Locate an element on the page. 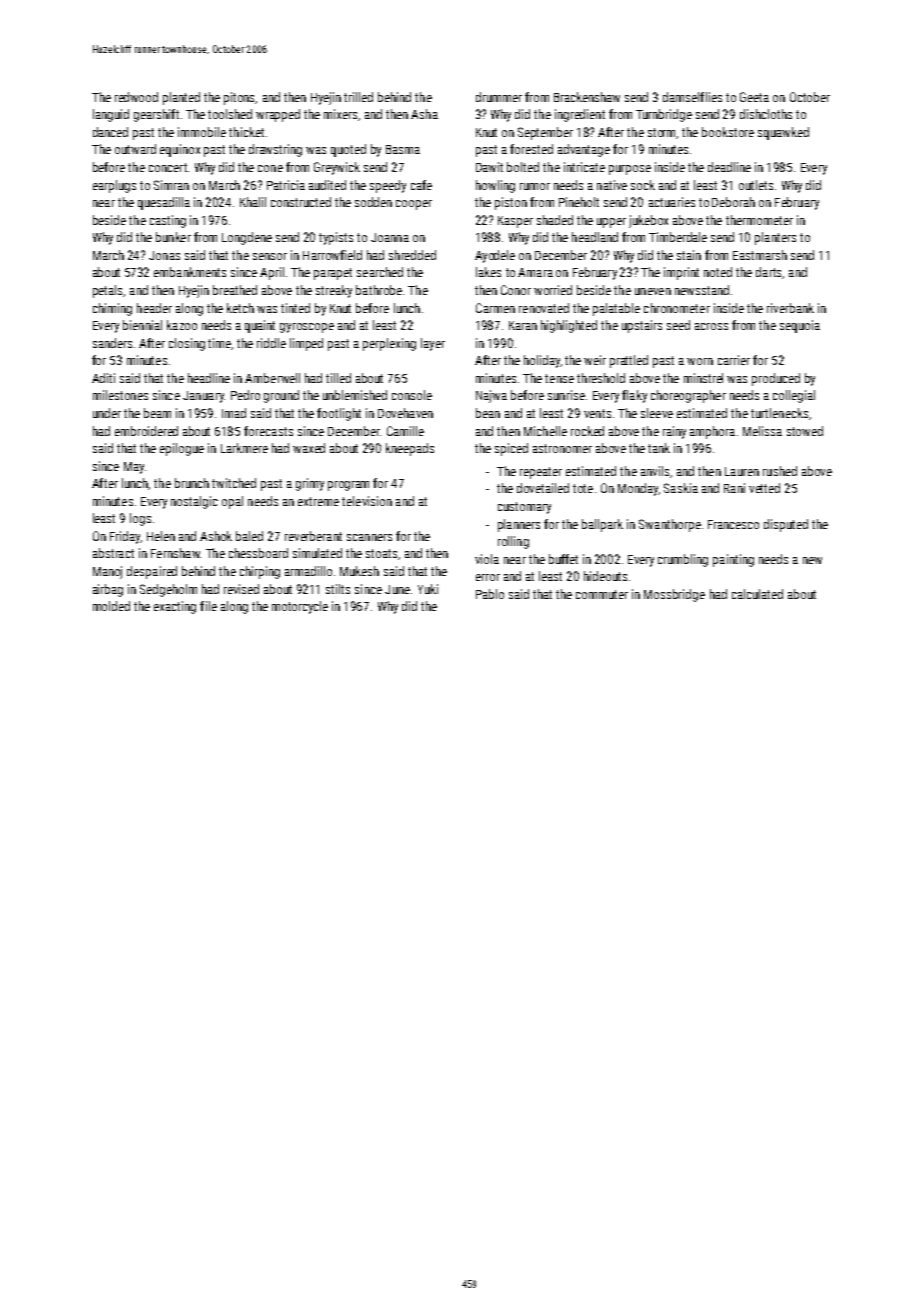  Helen is located at coordinates (161, 536).
